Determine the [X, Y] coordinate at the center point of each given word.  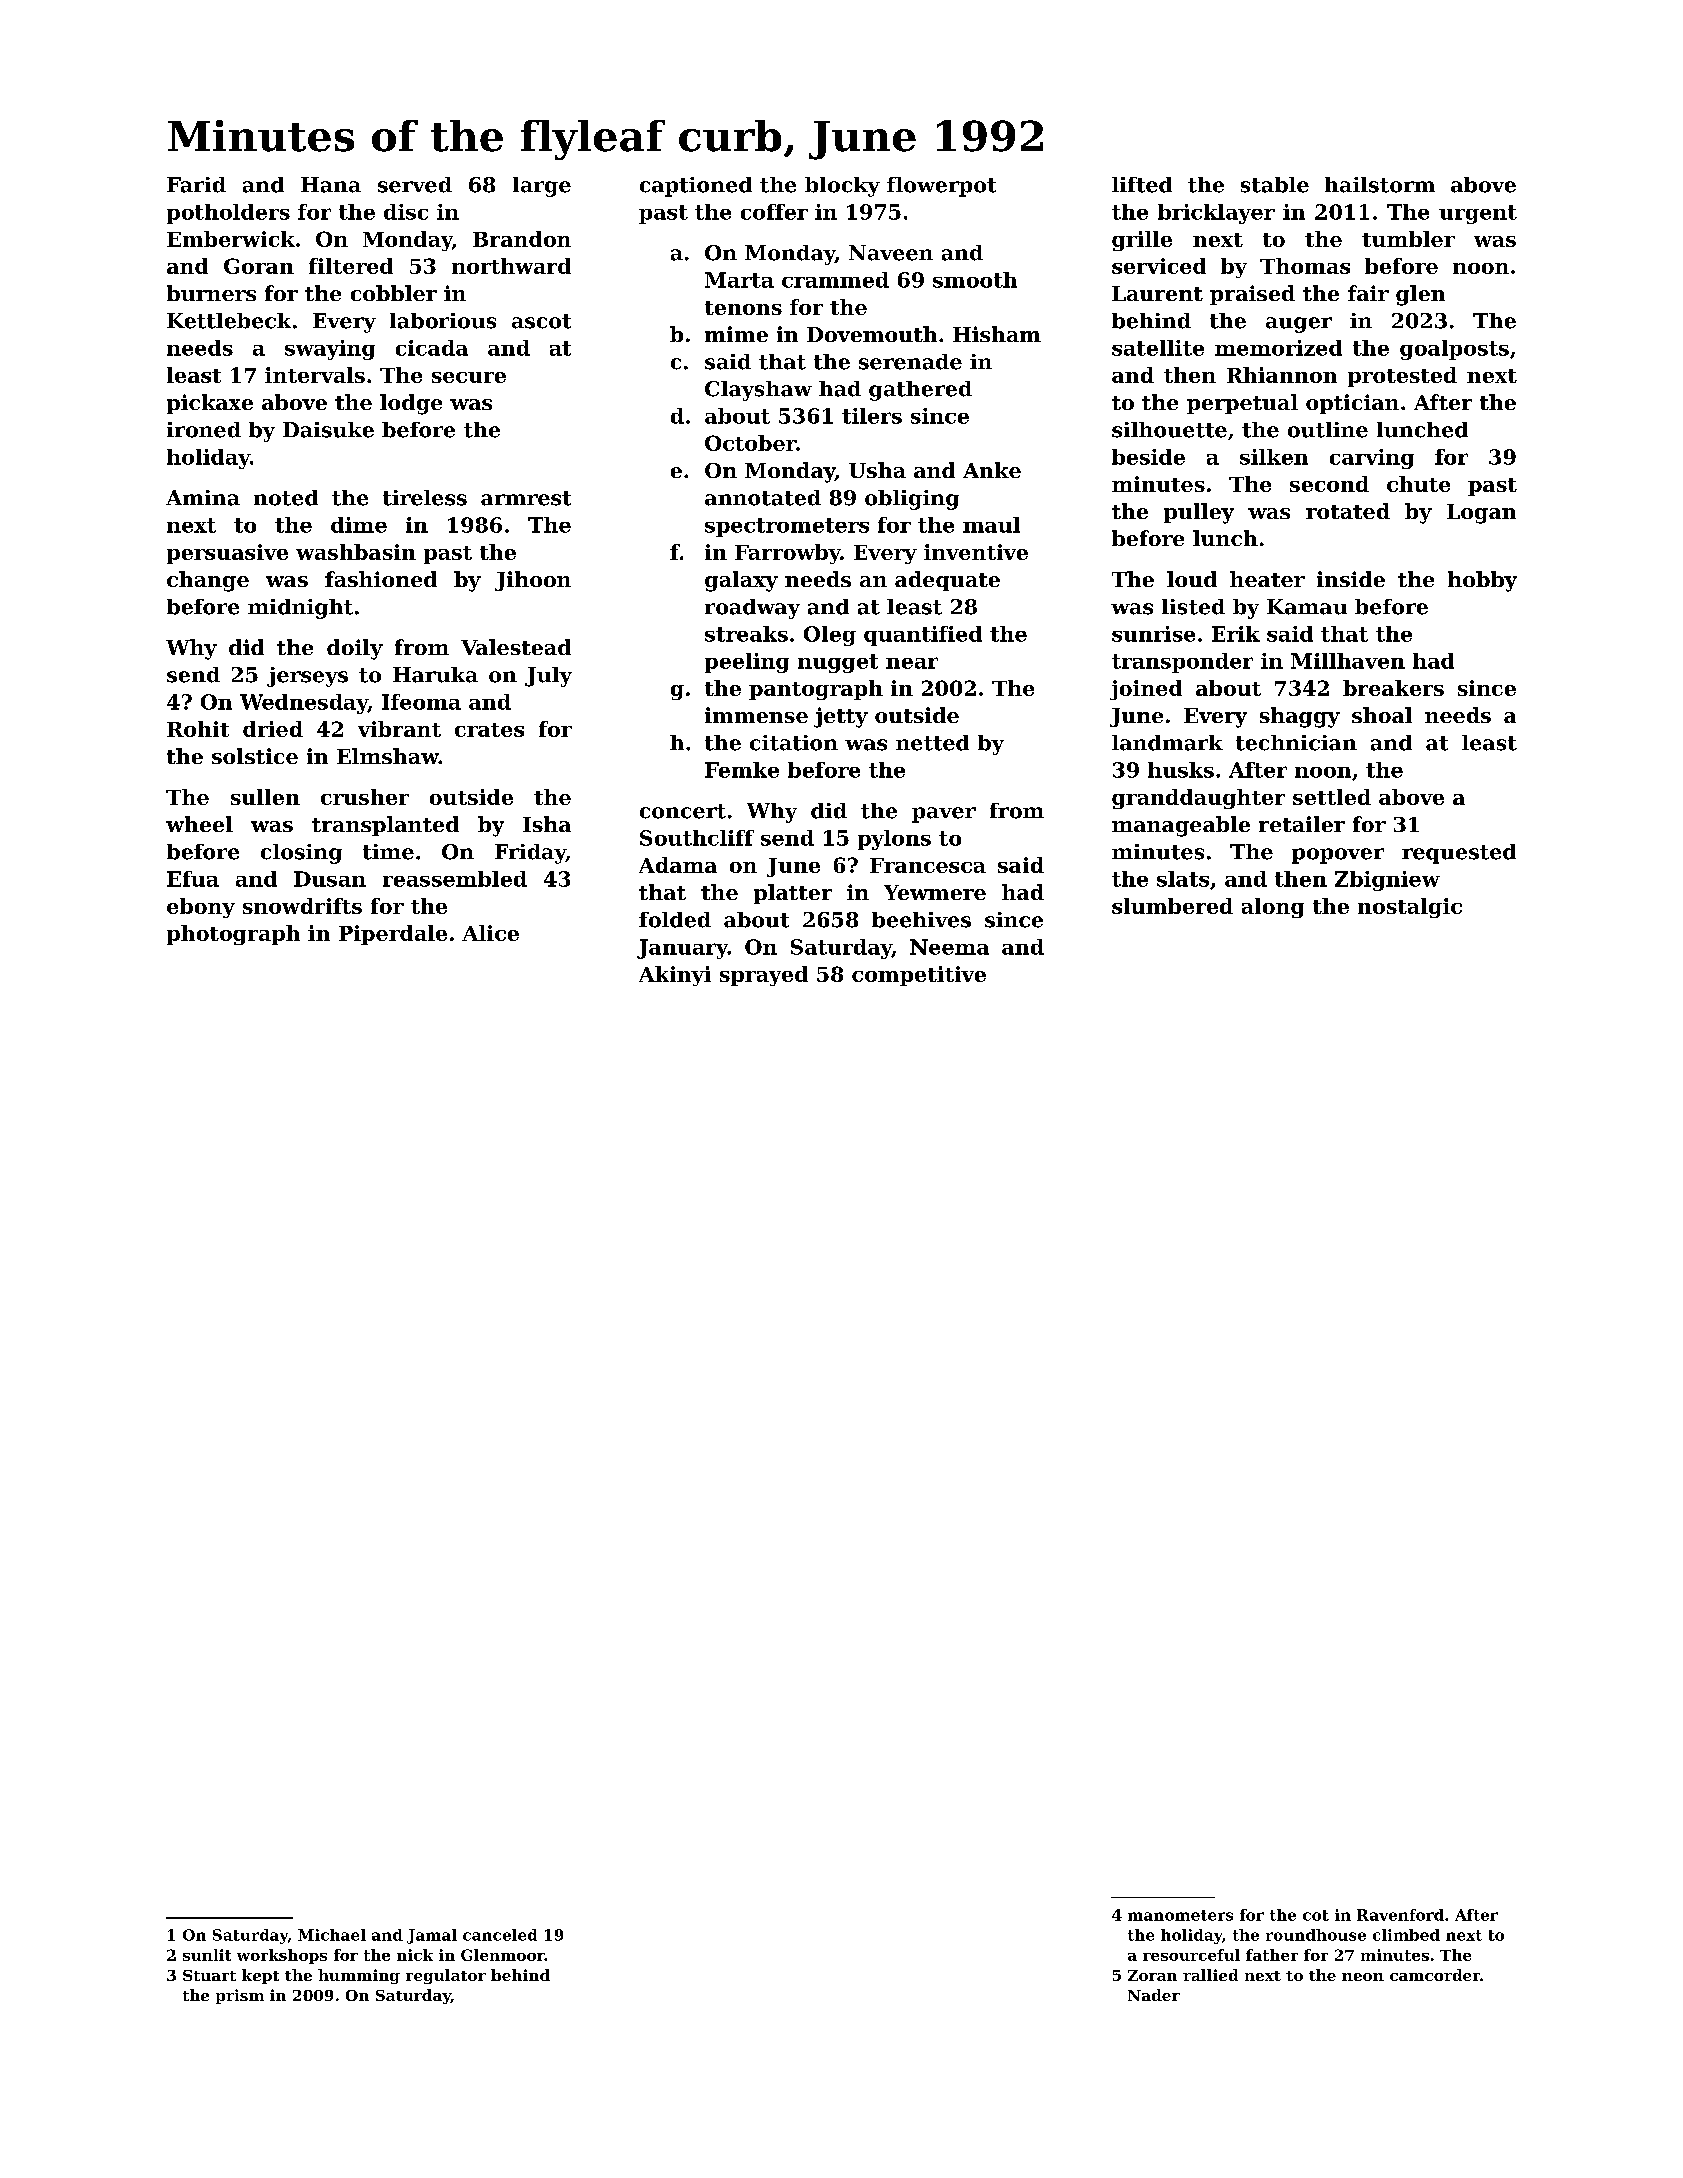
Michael [332, 1935]
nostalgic [1410, 908]
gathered [920, 391]
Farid [196, 185]
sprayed [764, 976]
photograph [233, 935]
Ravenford [1400, 1915]
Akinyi [675, 976]
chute [1418, 484]
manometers [1180, 1915]
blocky [842, 187]
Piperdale [393, 935]
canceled [500, 1935]
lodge [411, 404]
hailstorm [1380, 185]
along [1273, 908]
